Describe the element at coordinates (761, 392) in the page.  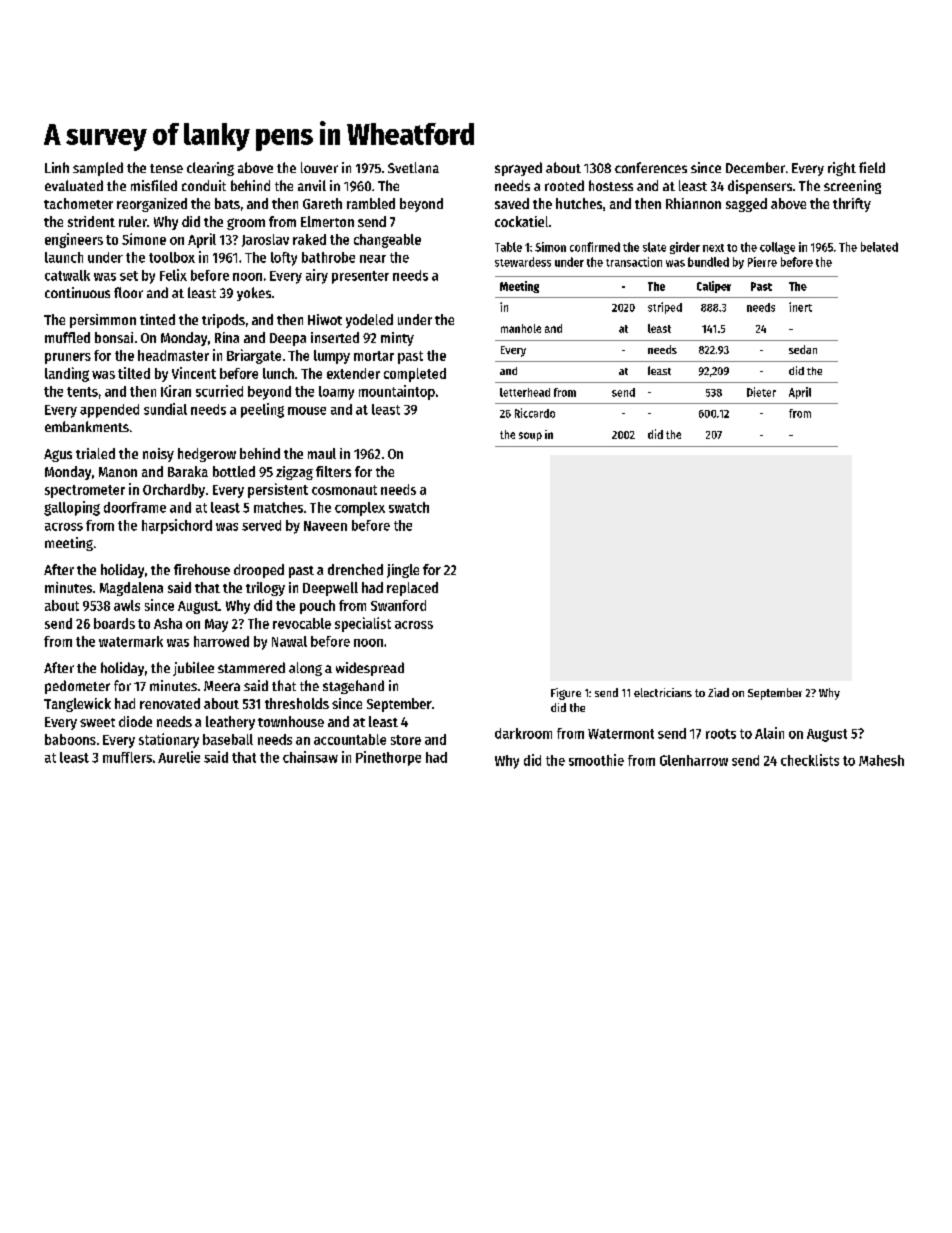
I see `Dieter` at that location.
